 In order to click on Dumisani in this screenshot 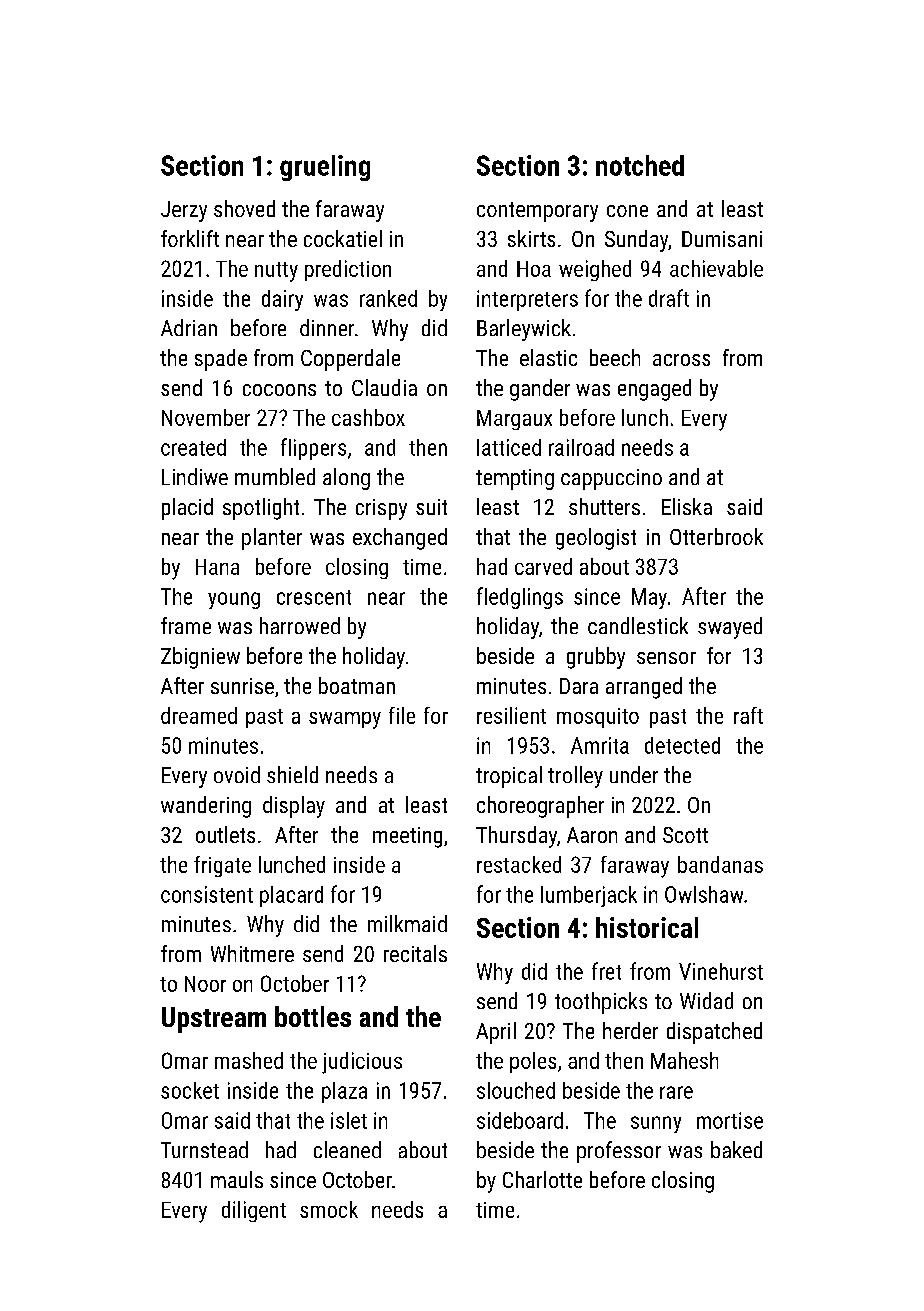, I will do `click(722, 239)`.
